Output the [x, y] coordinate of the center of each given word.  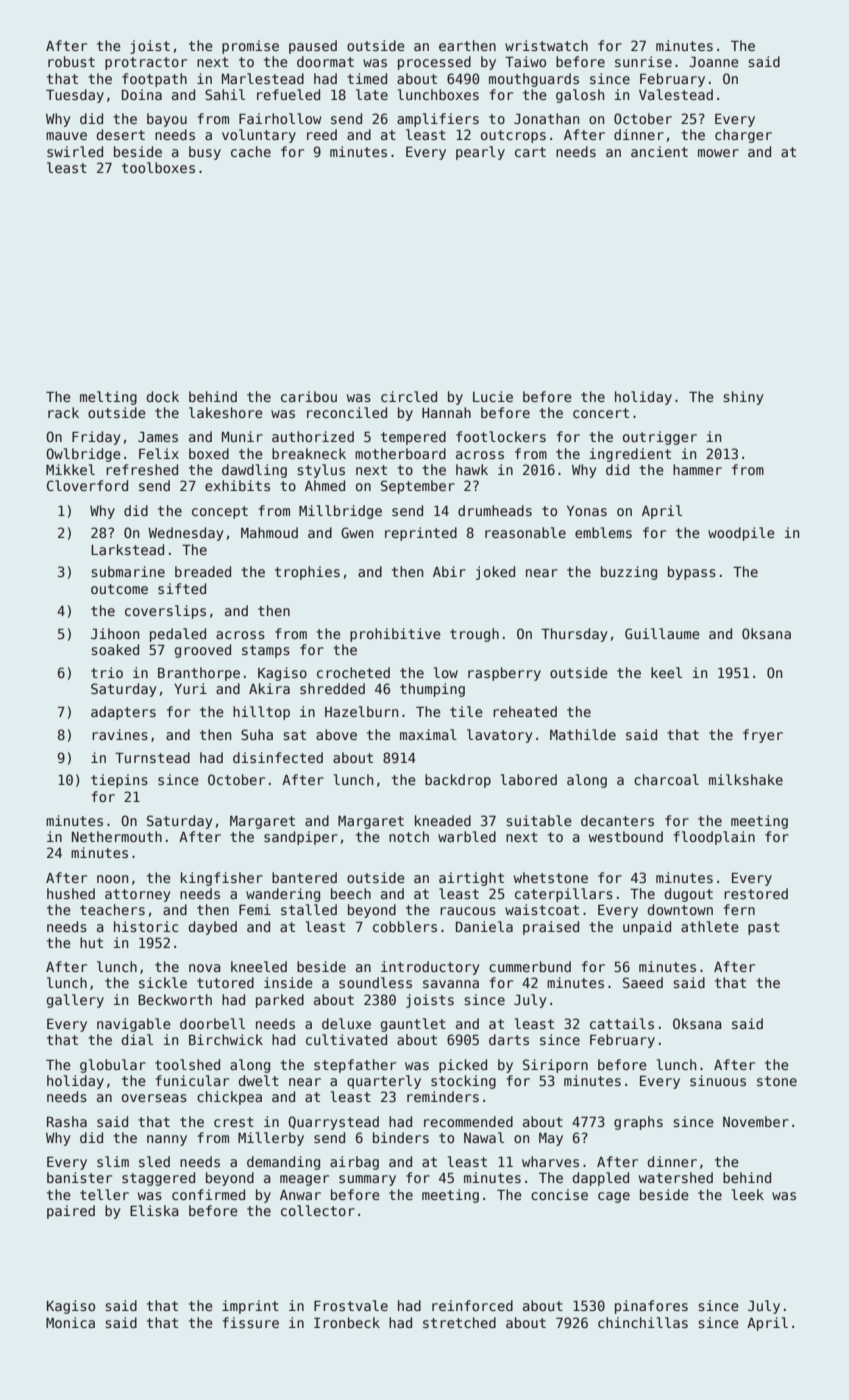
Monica [70, 1322]
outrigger [660, 438]
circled [409, 396]
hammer [697, 469]
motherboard [400, 453]
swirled [75, 151]
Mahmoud [269, 532]
